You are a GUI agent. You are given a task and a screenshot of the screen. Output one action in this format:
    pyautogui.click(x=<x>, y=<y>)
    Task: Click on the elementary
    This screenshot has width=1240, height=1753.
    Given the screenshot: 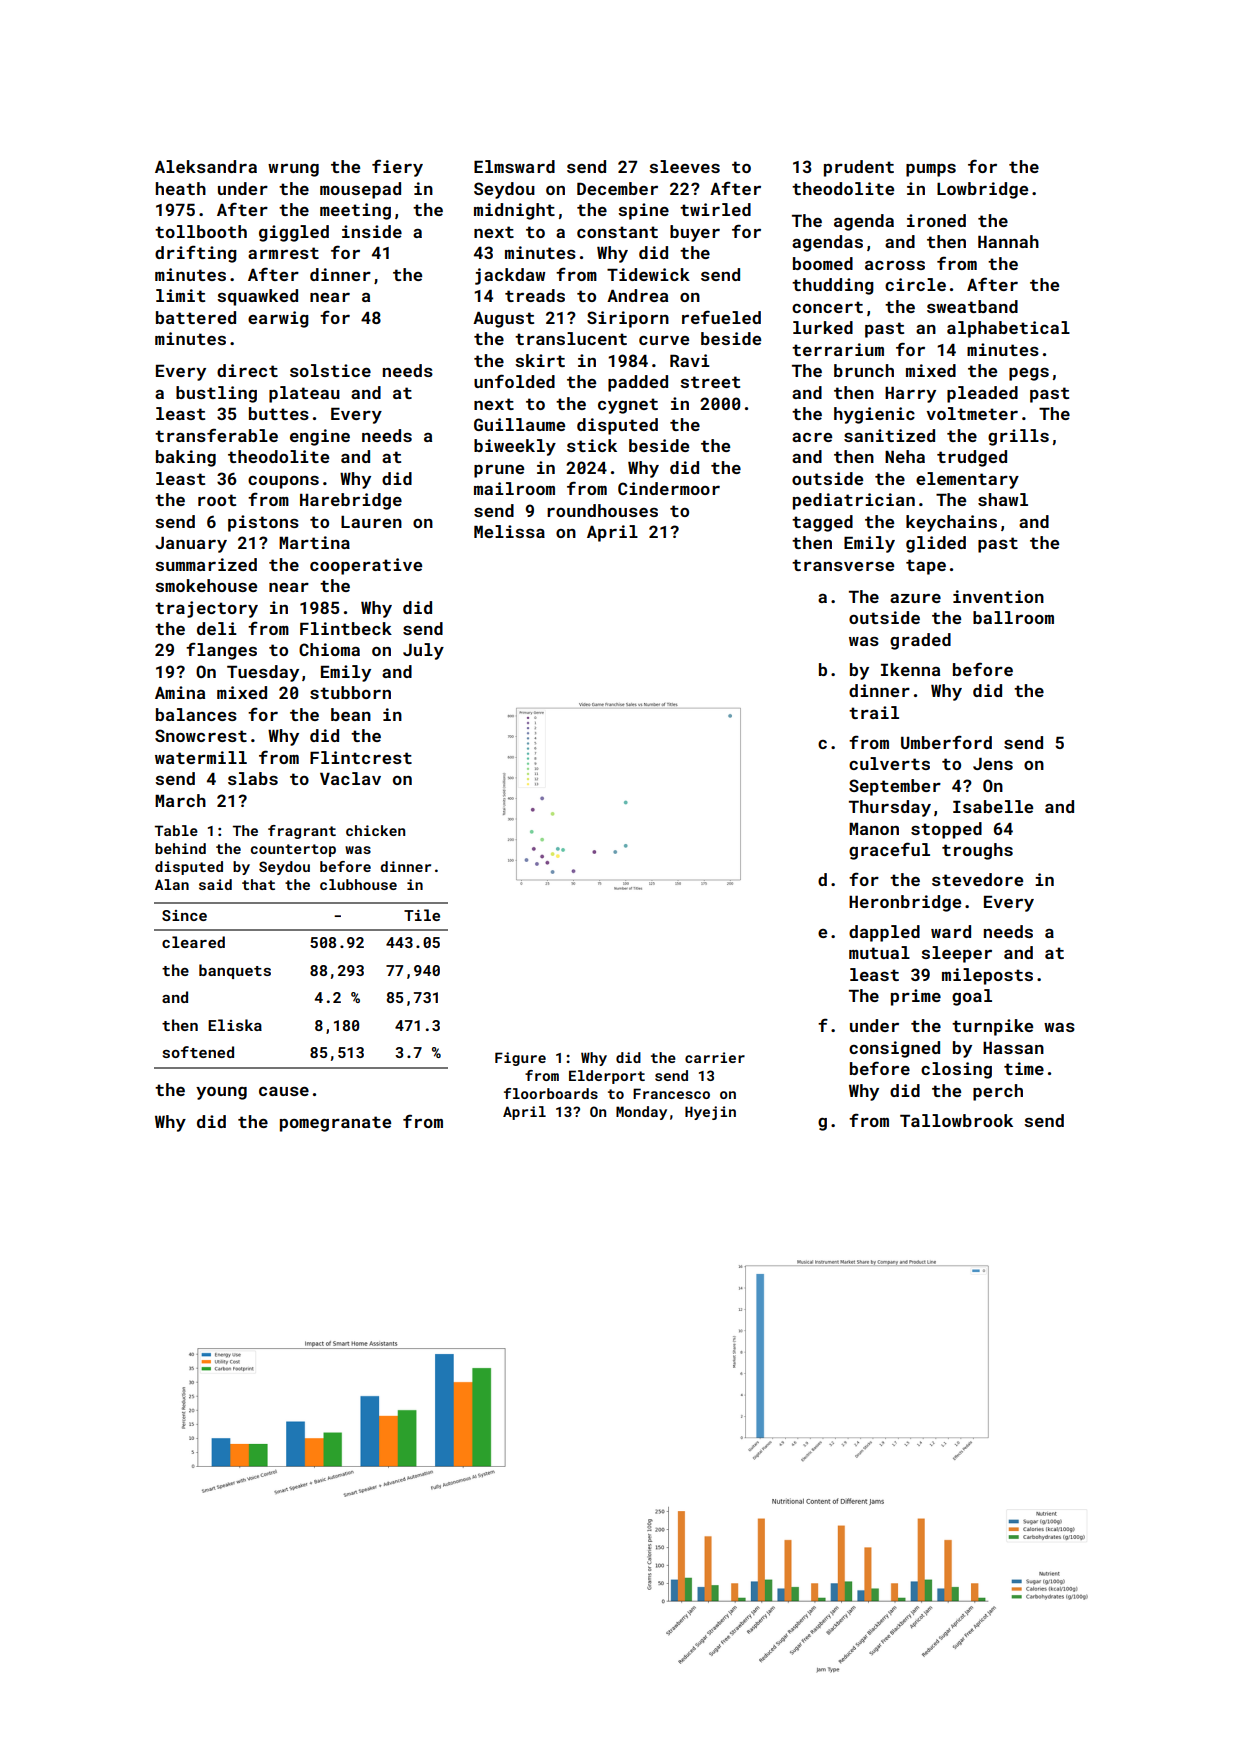 What is the action you would take?
    pyautogui.click(x=967, y=480)
